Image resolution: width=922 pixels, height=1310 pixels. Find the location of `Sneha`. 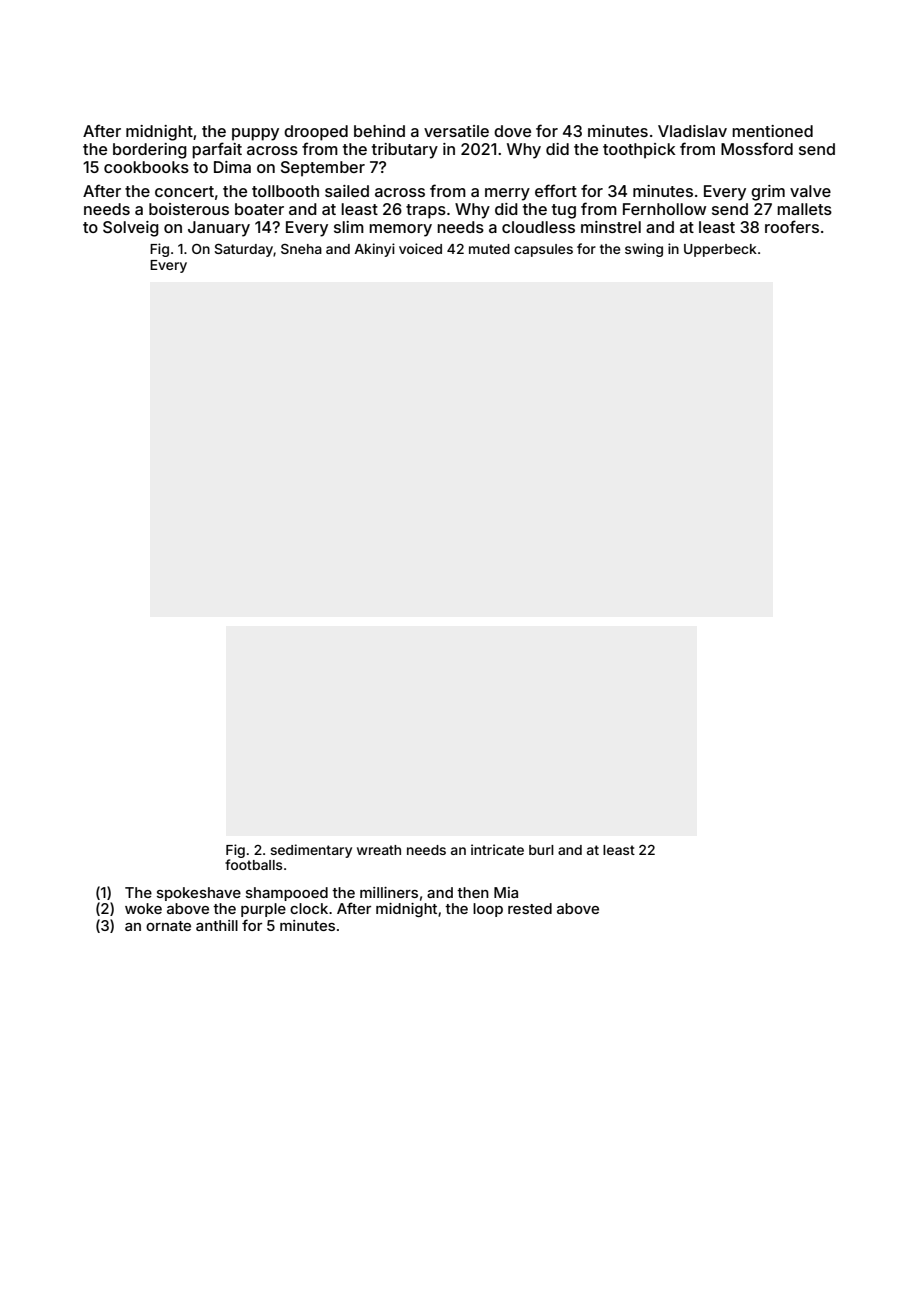

Sneha is located at coordinates (301, 249).
